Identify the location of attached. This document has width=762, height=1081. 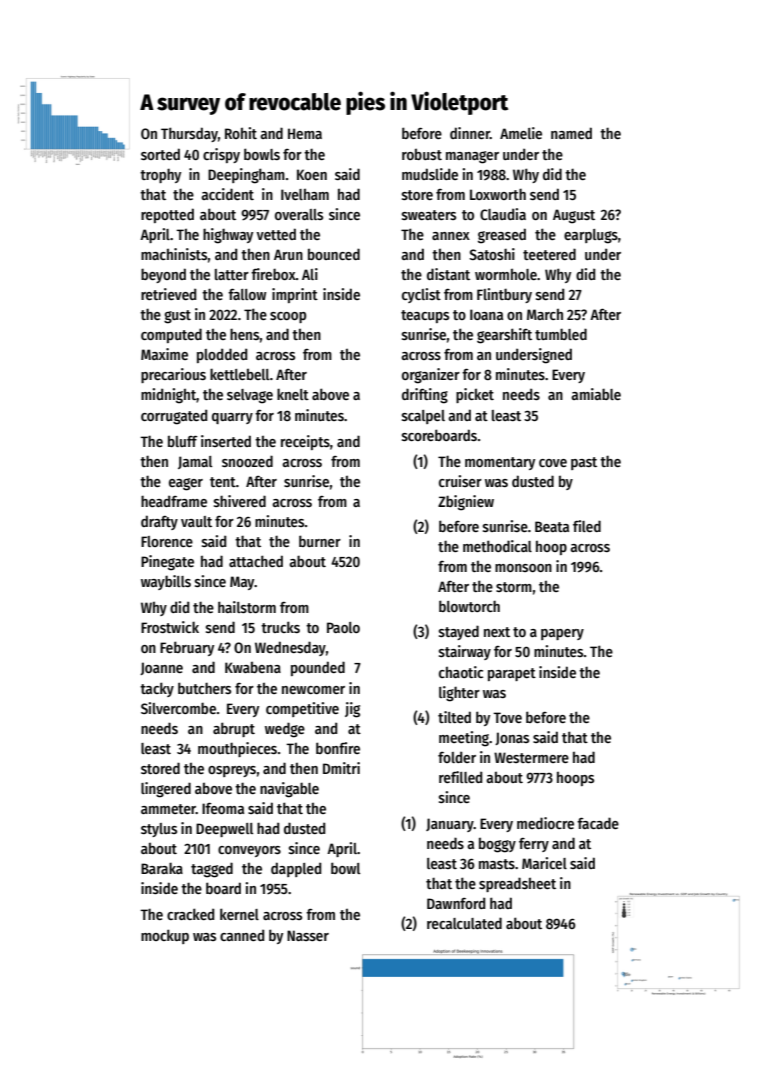
(256, 561).
